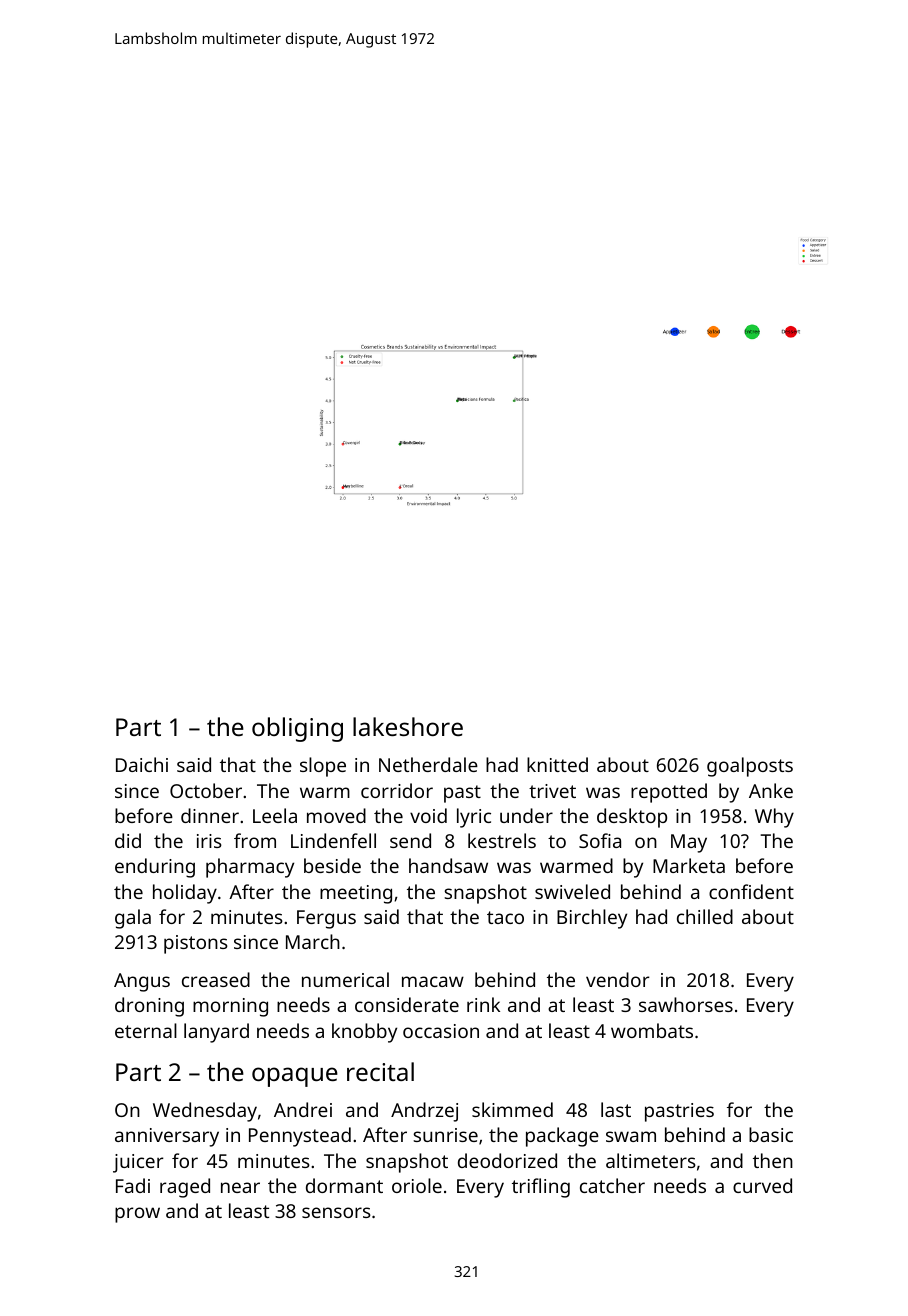 The image size is (908, 1316). Describe the element at coordinates (240, 1187) in the image. I see `near` at that location.
